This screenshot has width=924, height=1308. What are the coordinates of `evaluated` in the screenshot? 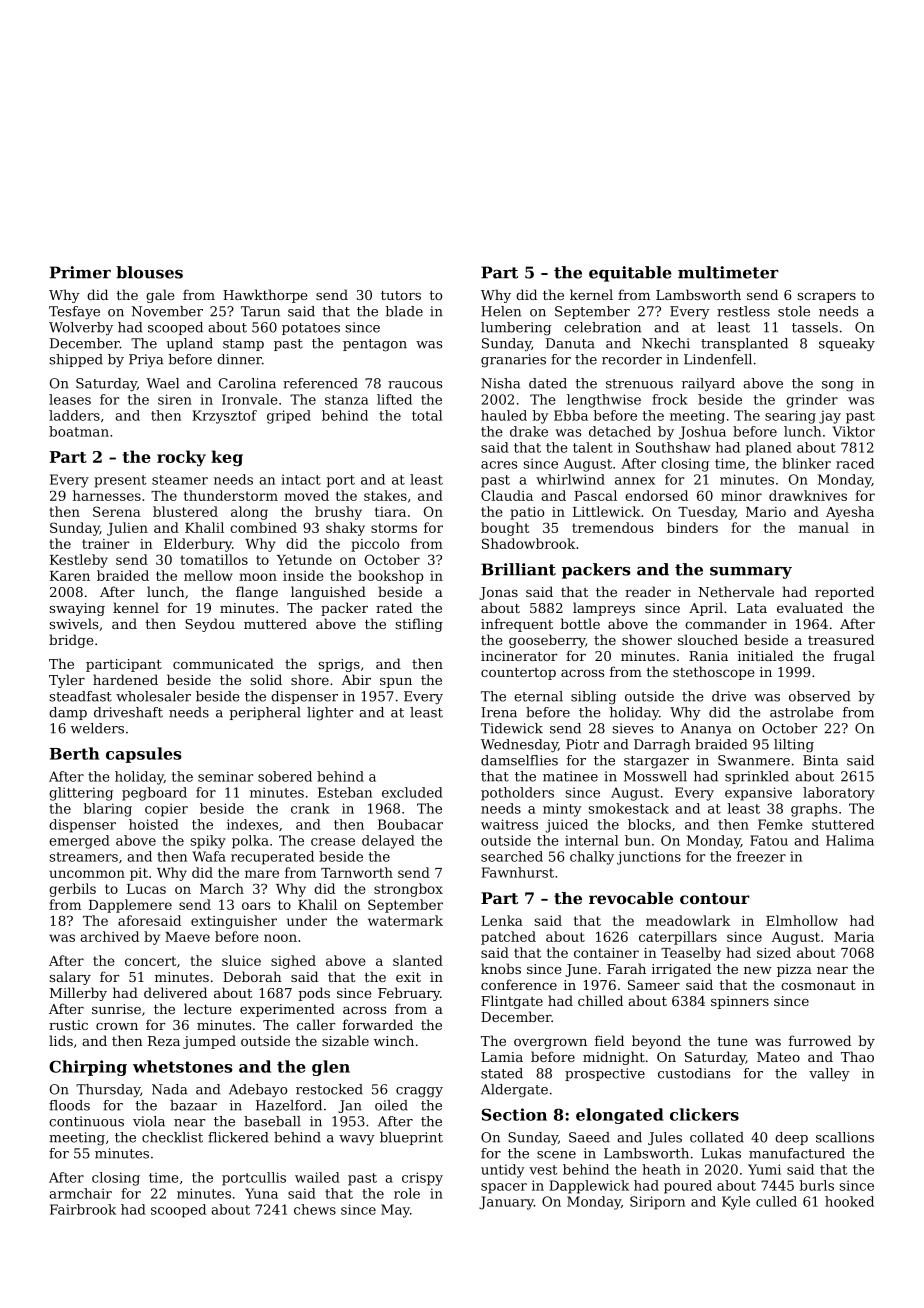 It's located at (810, 607).
